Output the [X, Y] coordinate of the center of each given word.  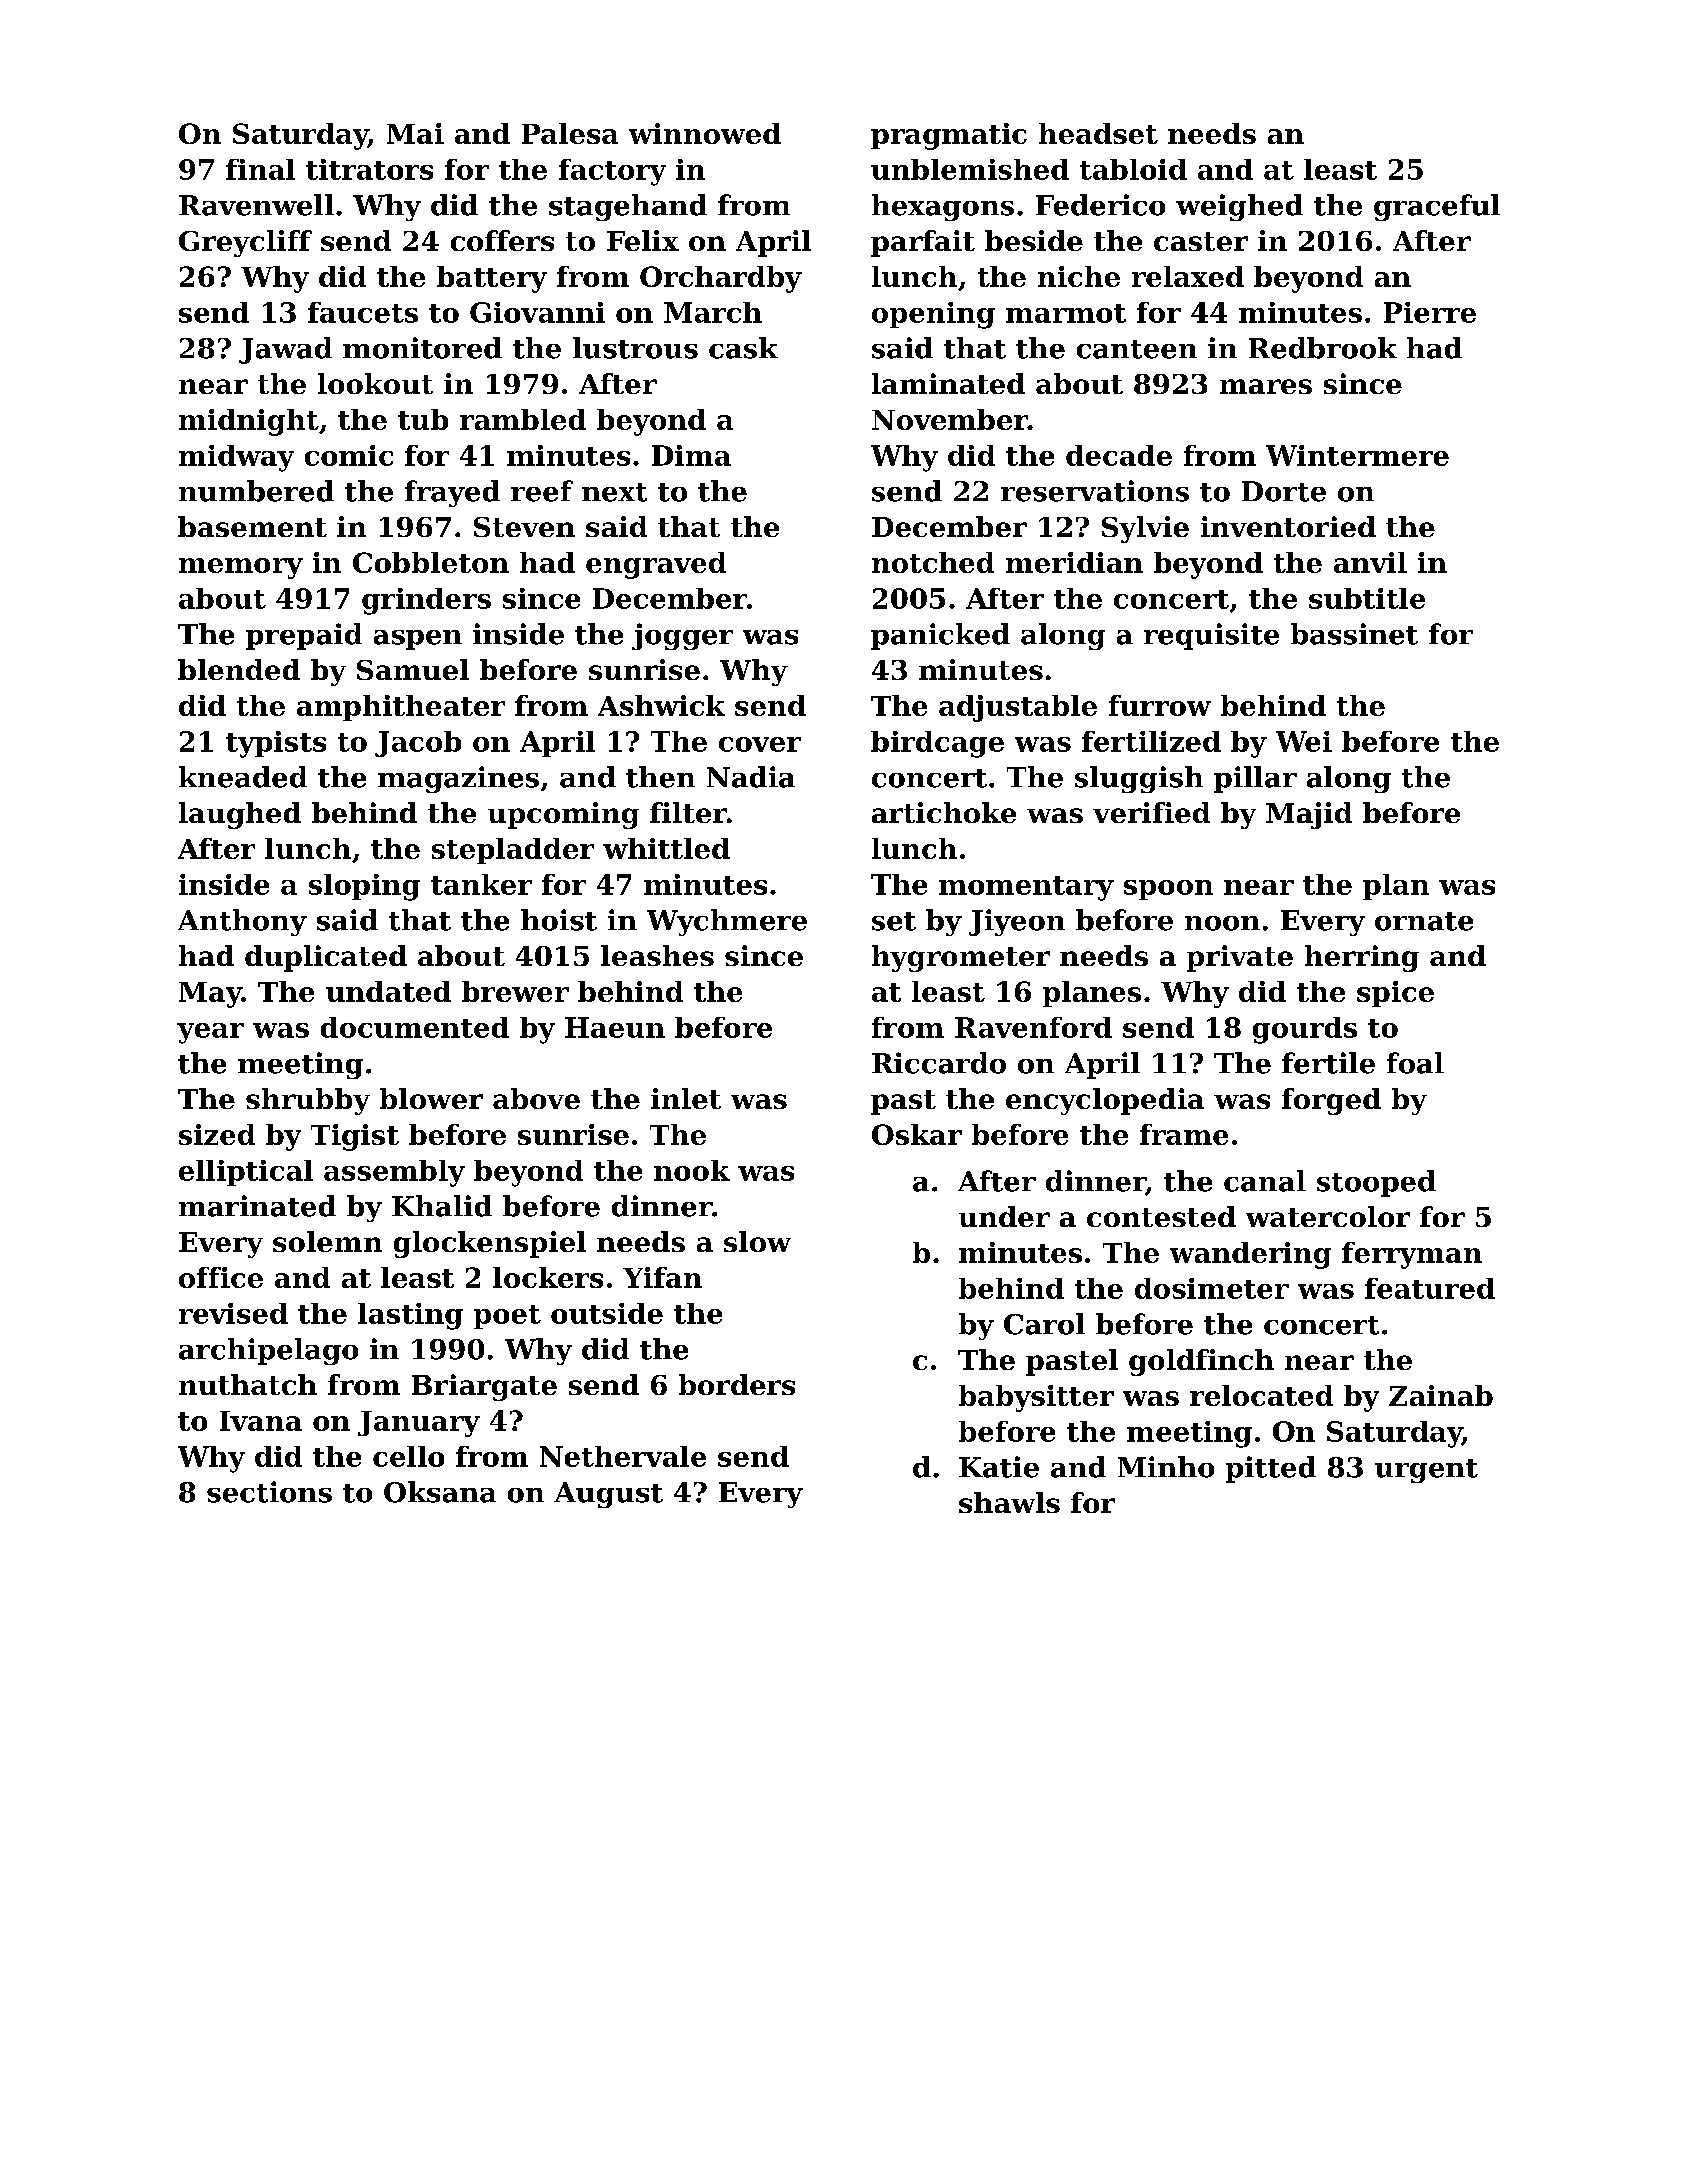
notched [933, 562]
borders [737, 1384]
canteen [1137, 349]
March [713, 312]
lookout [375, 383]
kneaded [243, 777]
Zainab [1441, 1395]
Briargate [484, 1387]
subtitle [1367, 598]
